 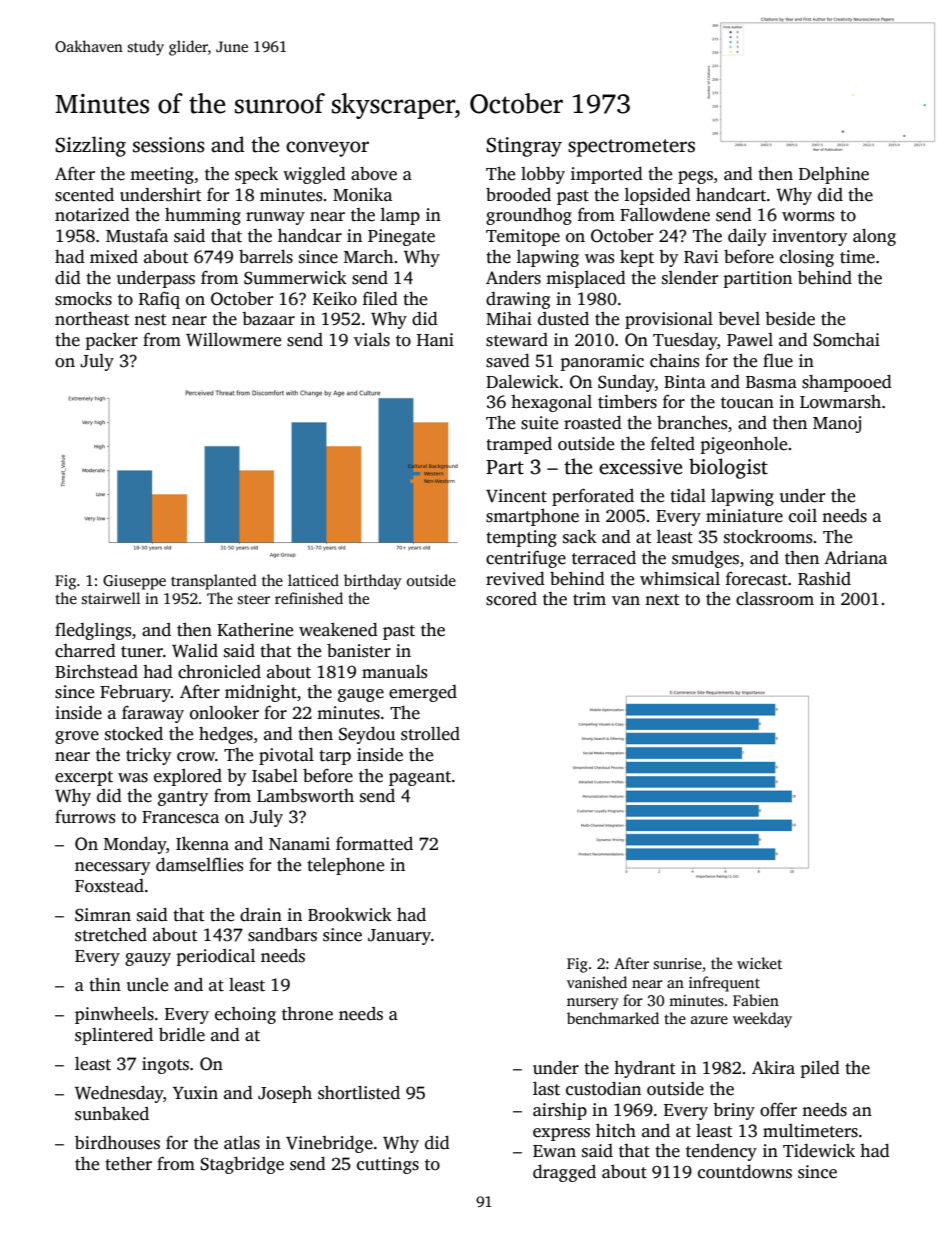 What do you see at coordinates (524, 147) in the screenshot?
I see `Stingray` at bounding box center [524, 147].
